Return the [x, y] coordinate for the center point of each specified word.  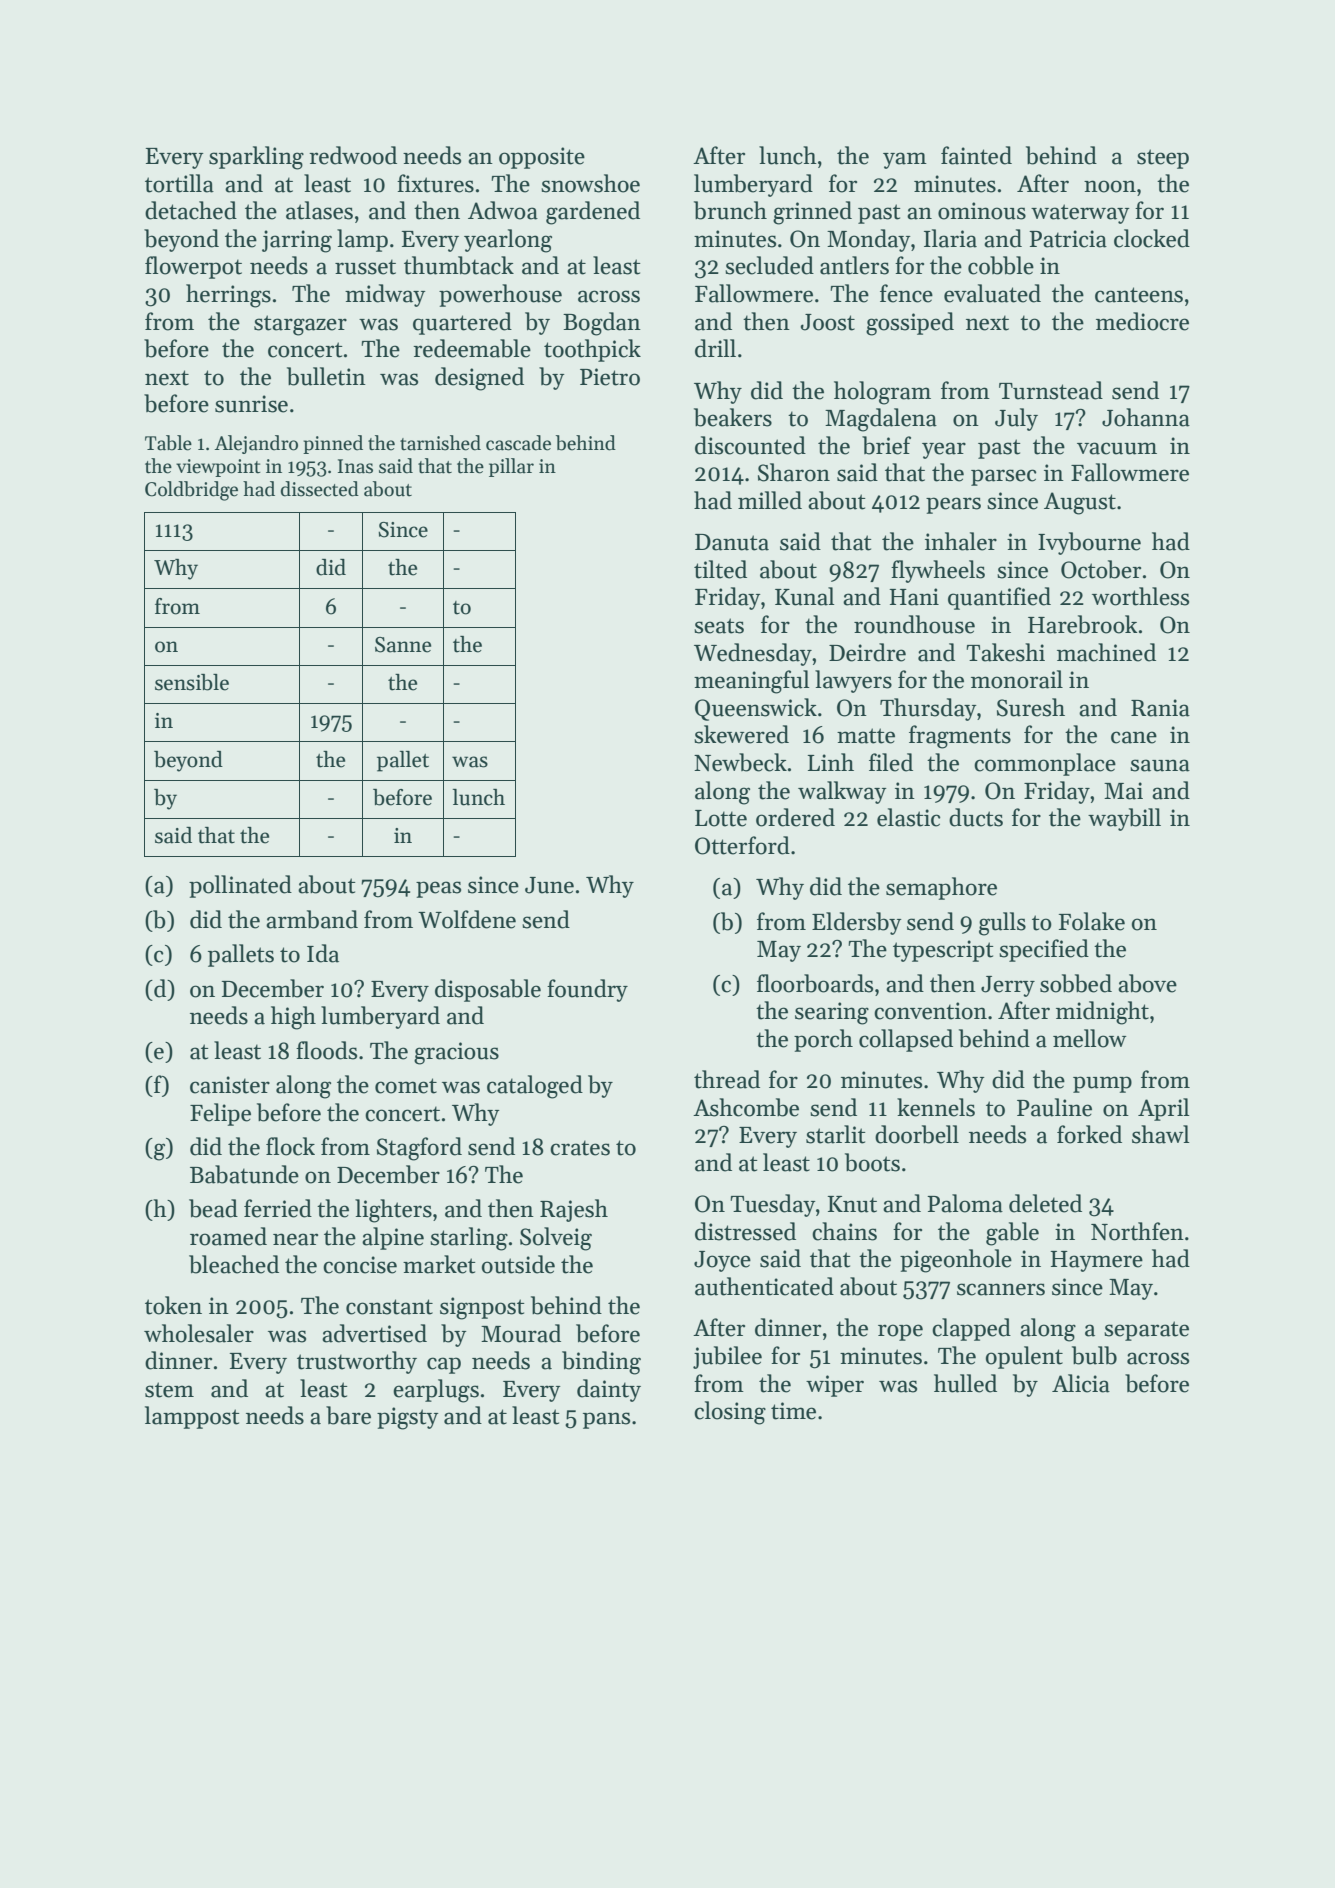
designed [479, 379]
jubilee [727, 1357]
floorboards [815, 983]
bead [213, 1208]
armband [312, 919]
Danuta [732, 542]
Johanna [1146, 417]
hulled [965, 1383]
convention [930, 1011]
